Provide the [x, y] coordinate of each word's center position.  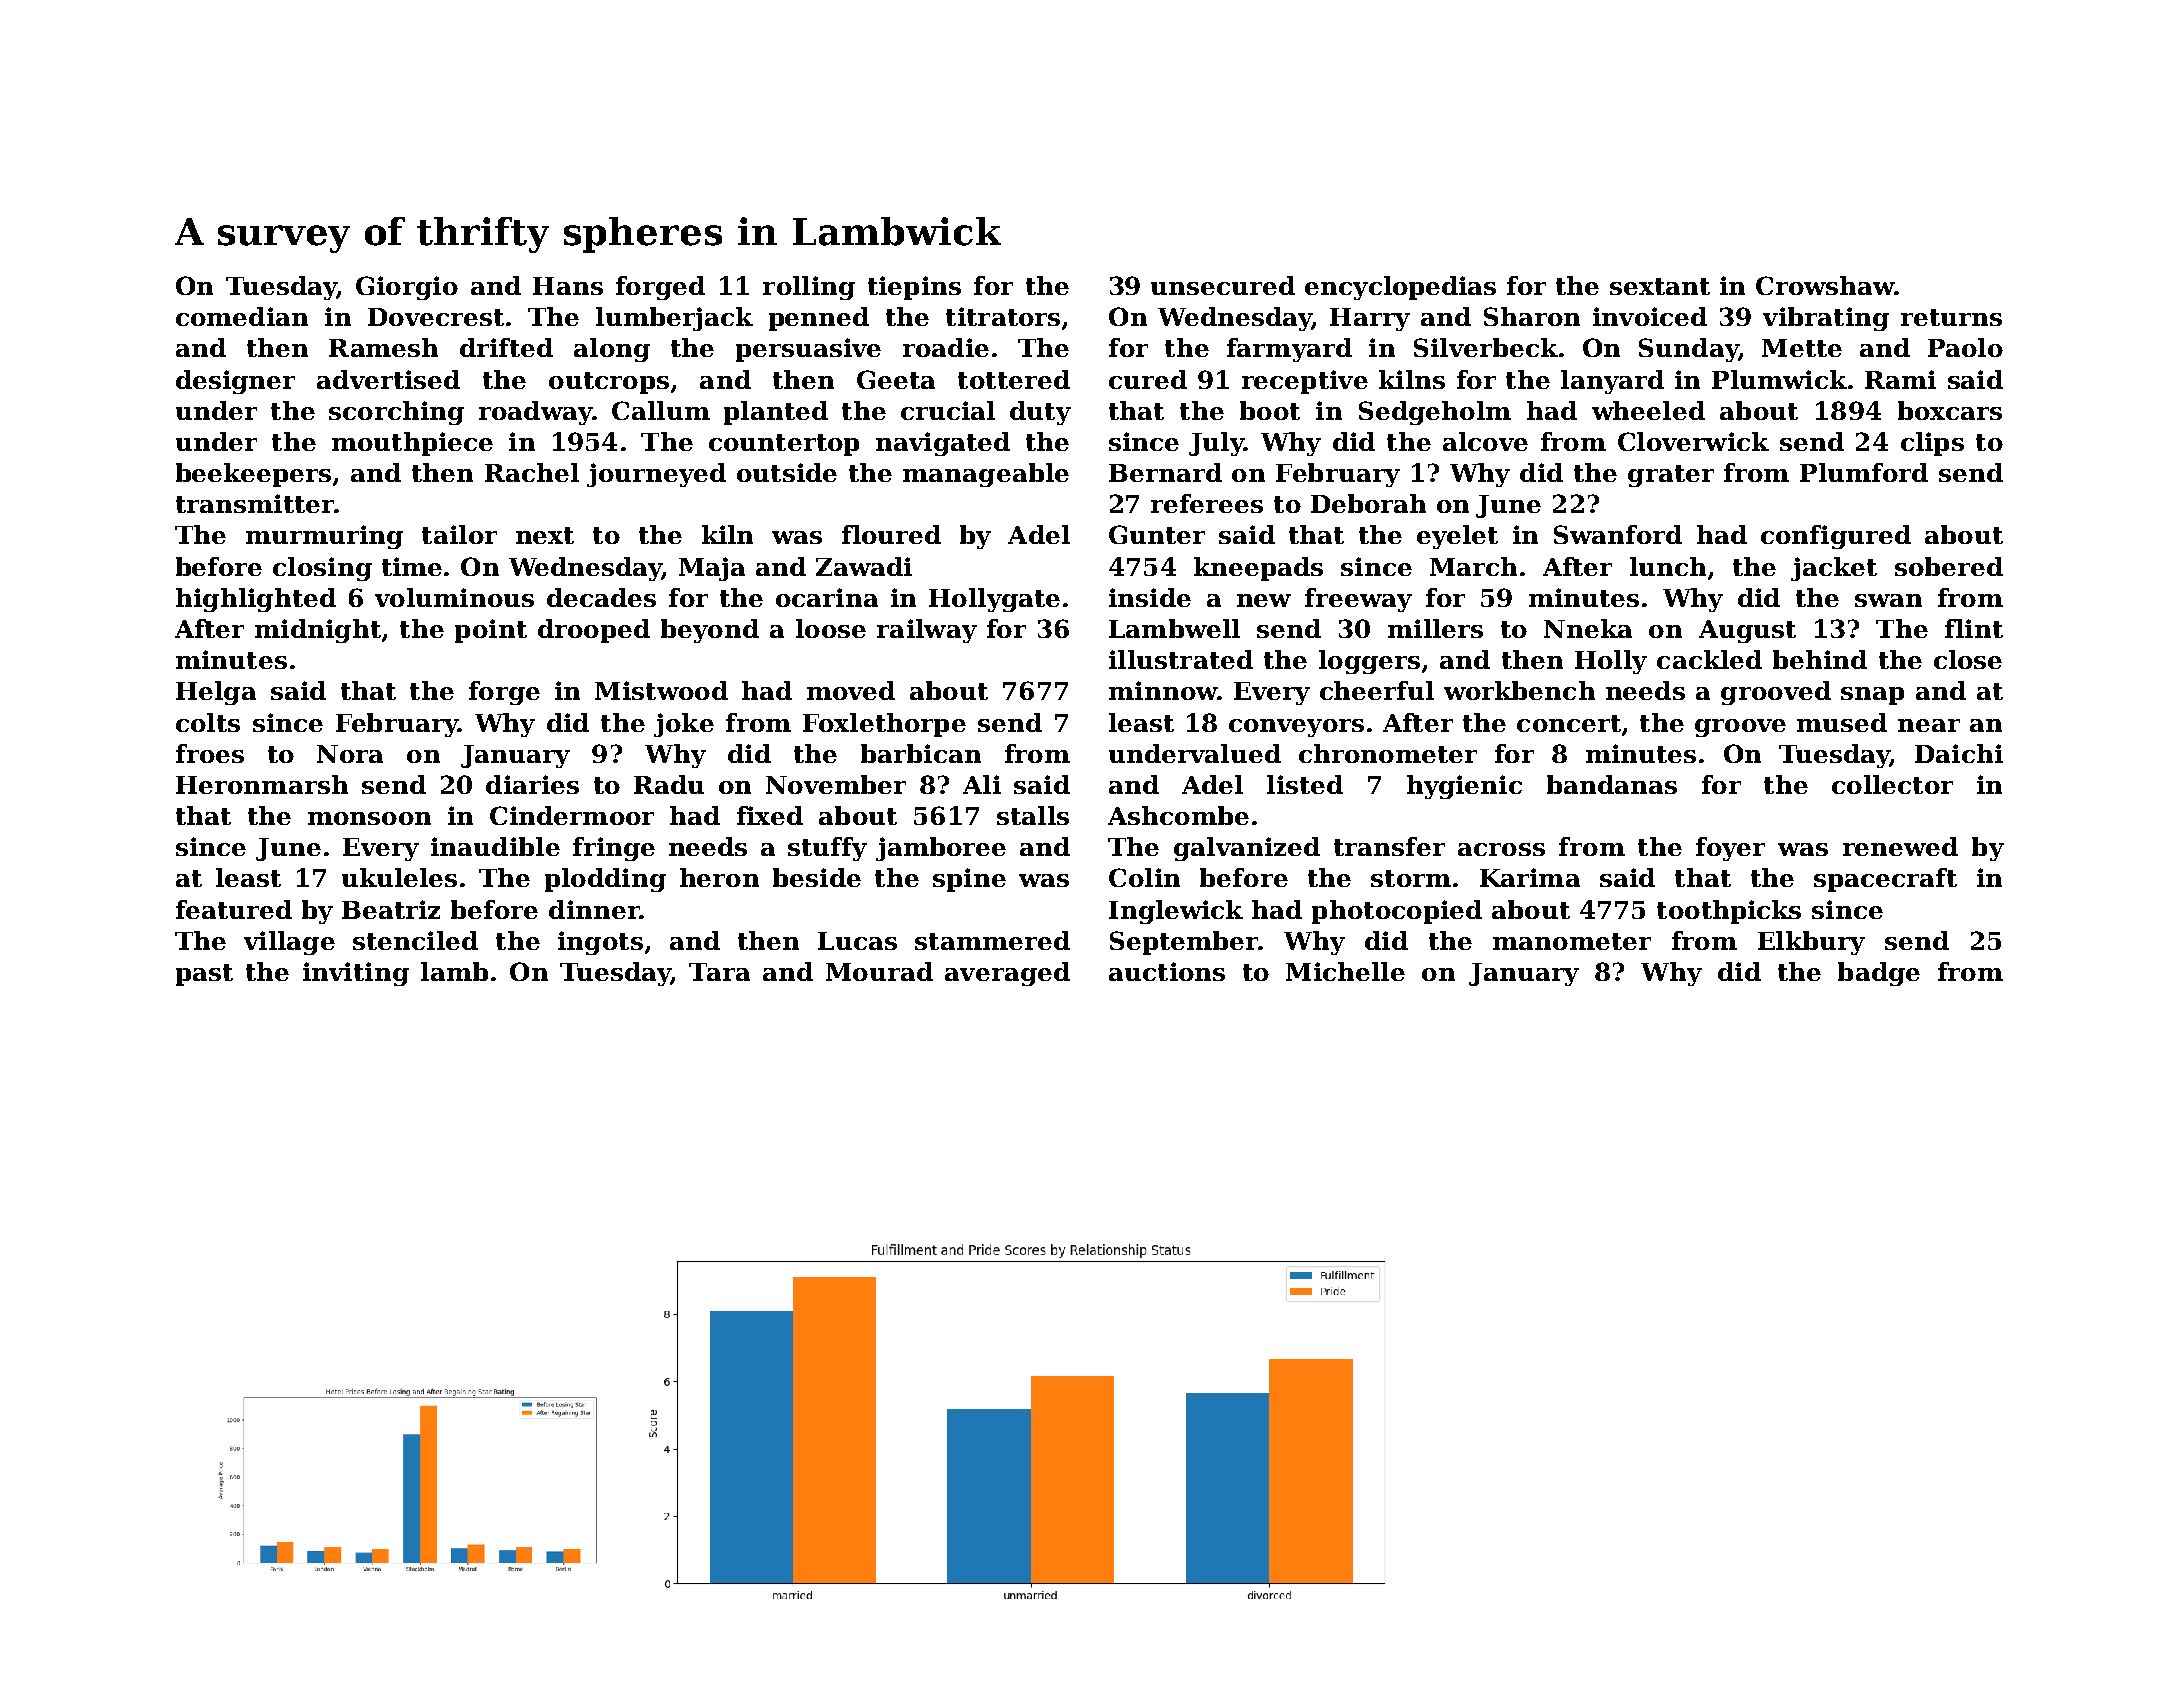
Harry [1370, 319]
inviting [356, 974]
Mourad [879, 971]
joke [684, 725]
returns [1951, 317]
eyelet [1457, 537]
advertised [388, 379]
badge [1879, 974]
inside [1150, 597]
